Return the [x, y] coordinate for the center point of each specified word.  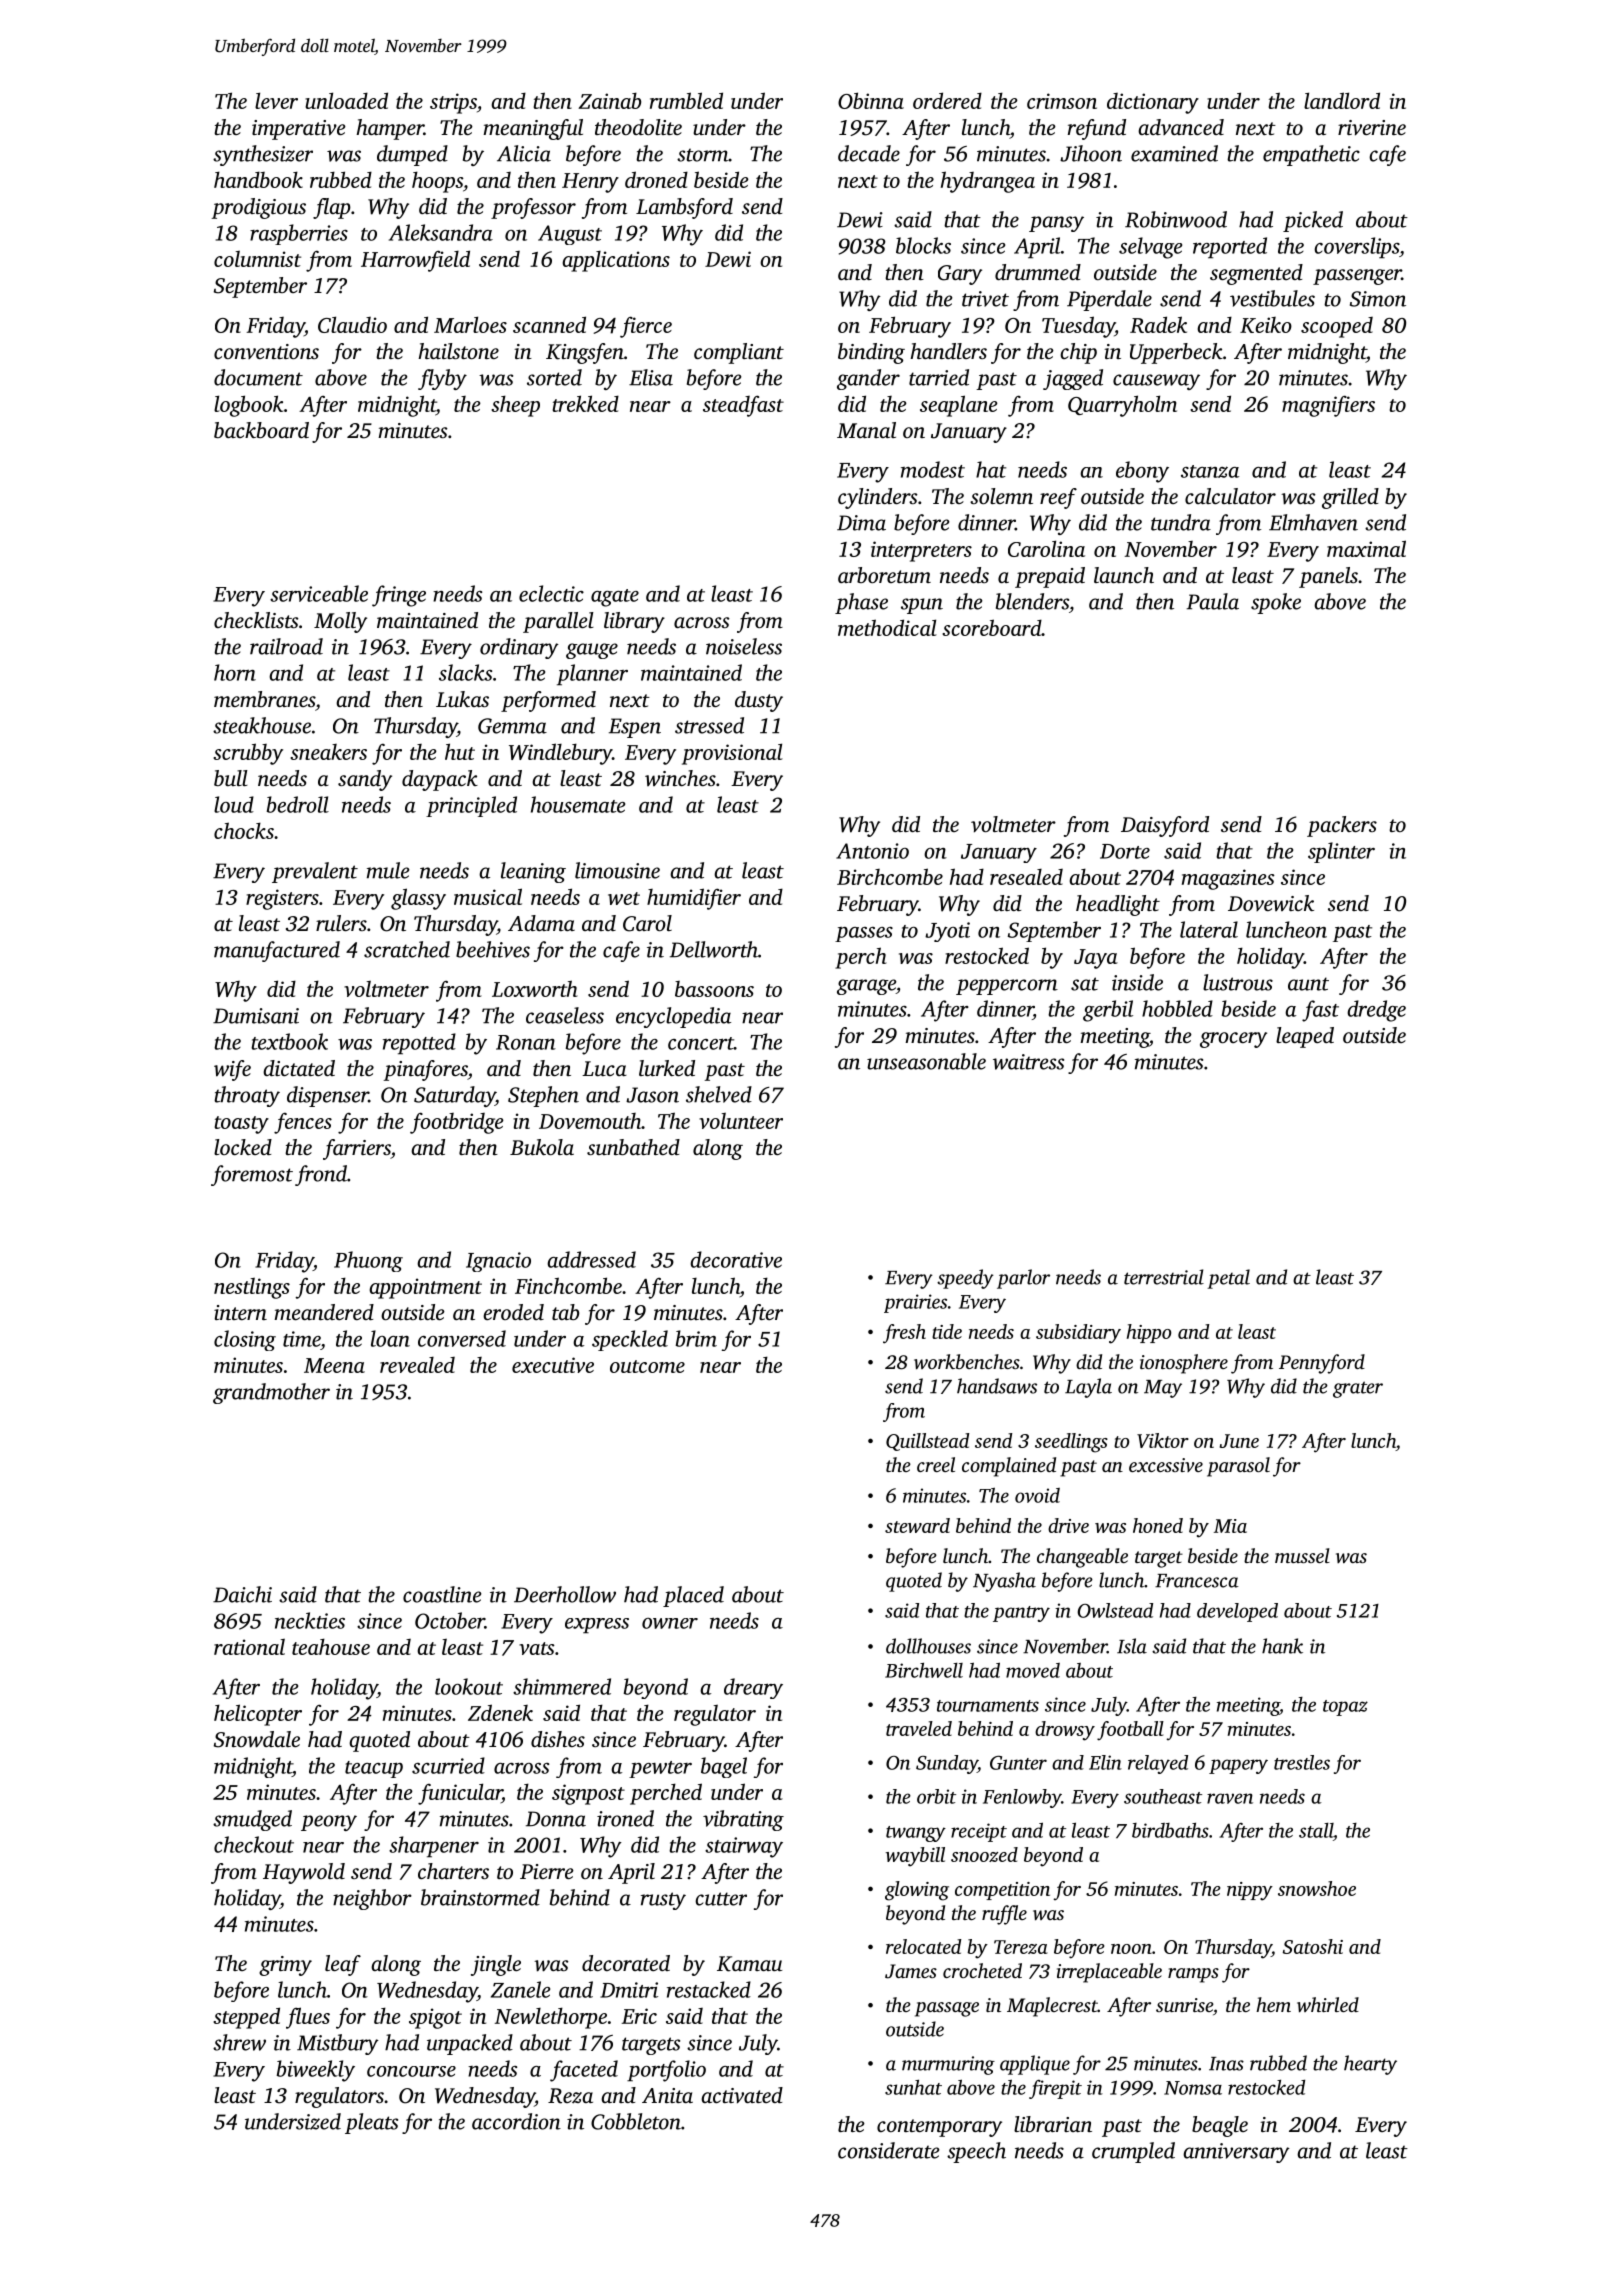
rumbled [686, 100]
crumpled [1133, 2152]
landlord [1342, 100]
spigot [435, 2018]
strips [453, 103]
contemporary [939, 2128]
